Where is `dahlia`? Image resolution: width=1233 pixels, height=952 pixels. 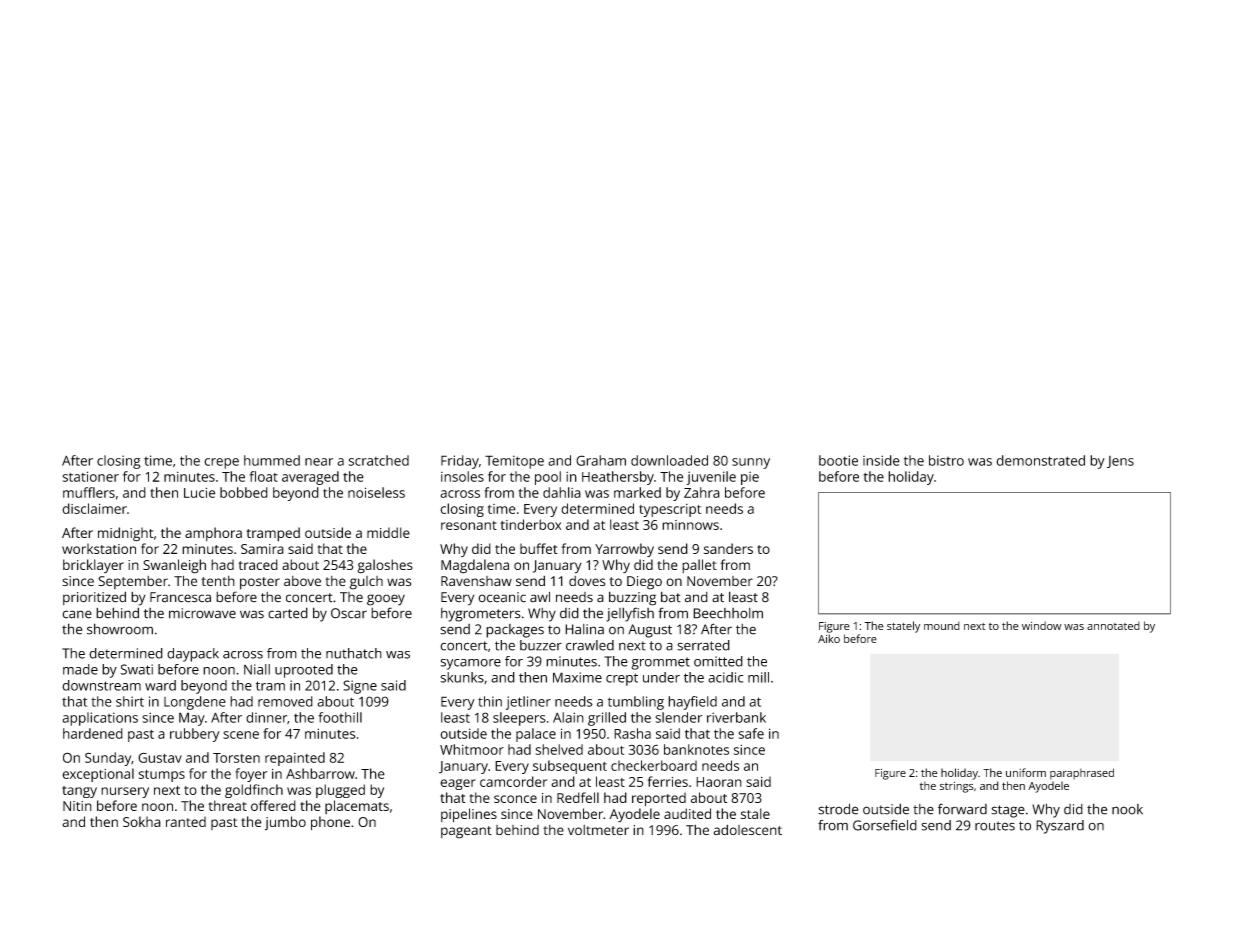
dahlia is located at coordinates (562, 492).
